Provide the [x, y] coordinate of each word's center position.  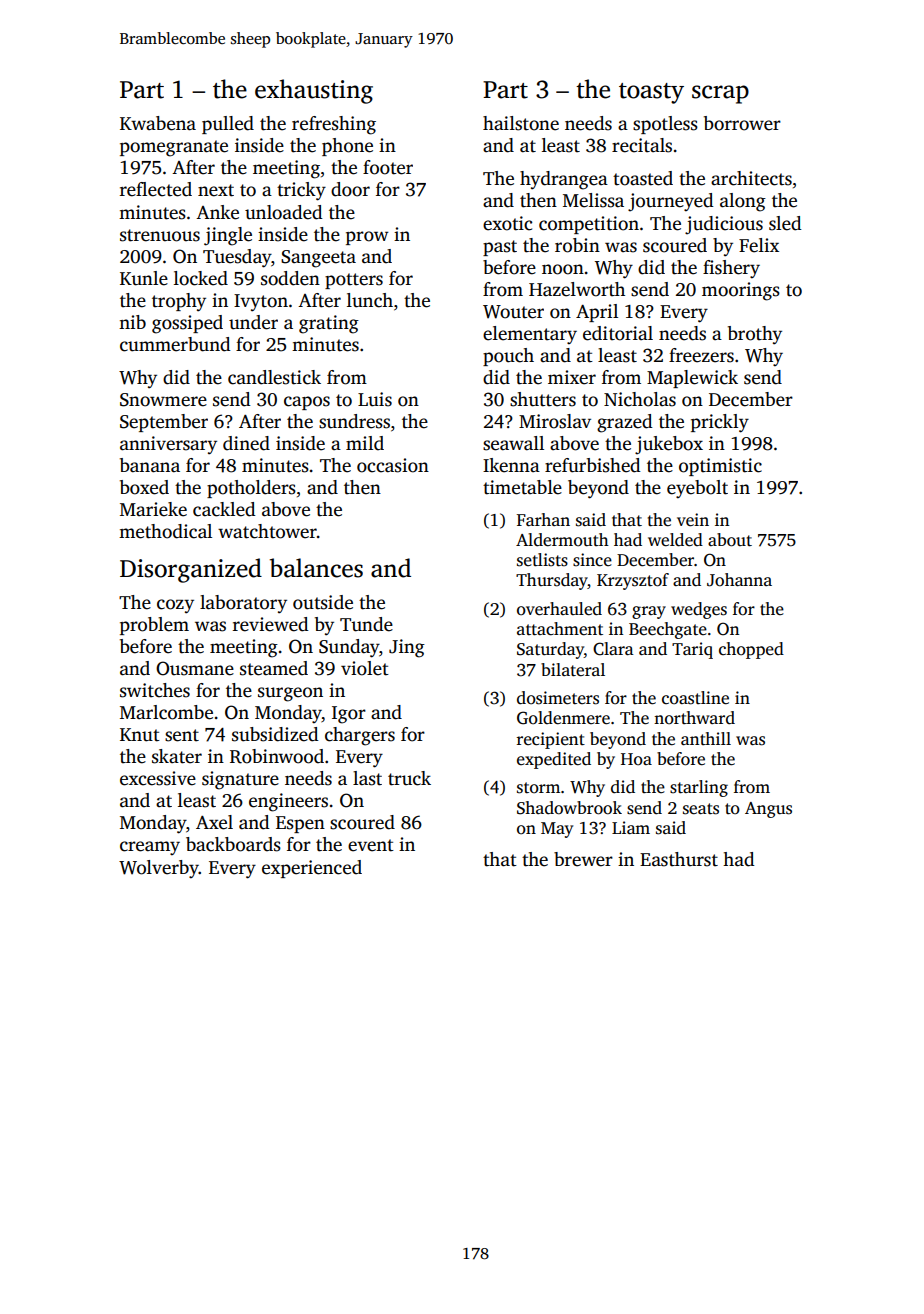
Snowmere [163, 400]
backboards [233, 844]
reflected [156, 189]
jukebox [669, 445]
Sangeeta [318, 259]
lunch [370, 300]
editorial [618, 333]
